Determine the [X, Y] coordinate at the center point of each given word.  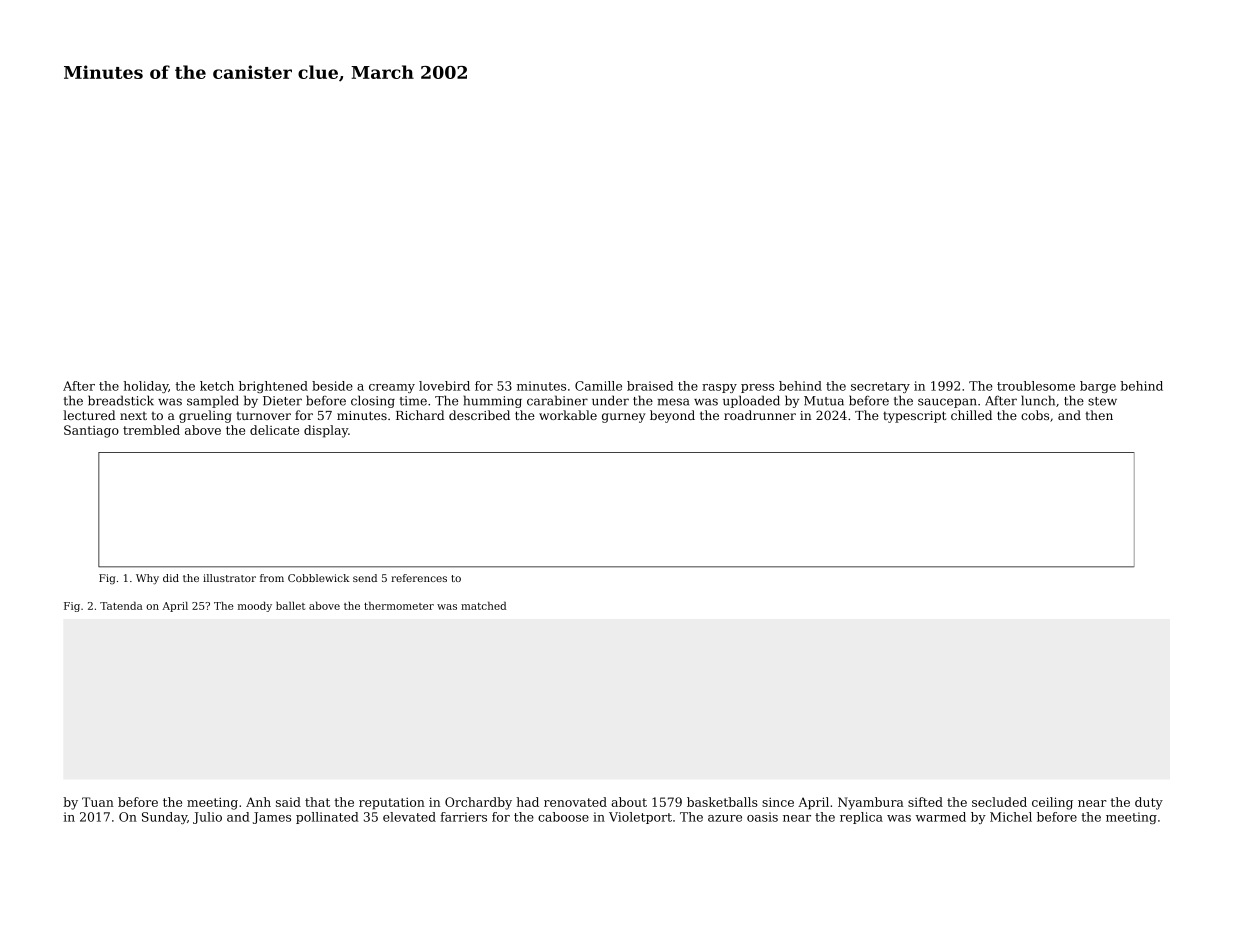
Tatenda [121, 605]
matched [483, 605]
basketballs [722, 802]
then [1099, 415]
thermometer [399, 605]
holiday [146, 387]
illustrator [229, 578]
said [288, 802]
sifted [925, 802]
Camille [598, 386]
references [419, 578]
